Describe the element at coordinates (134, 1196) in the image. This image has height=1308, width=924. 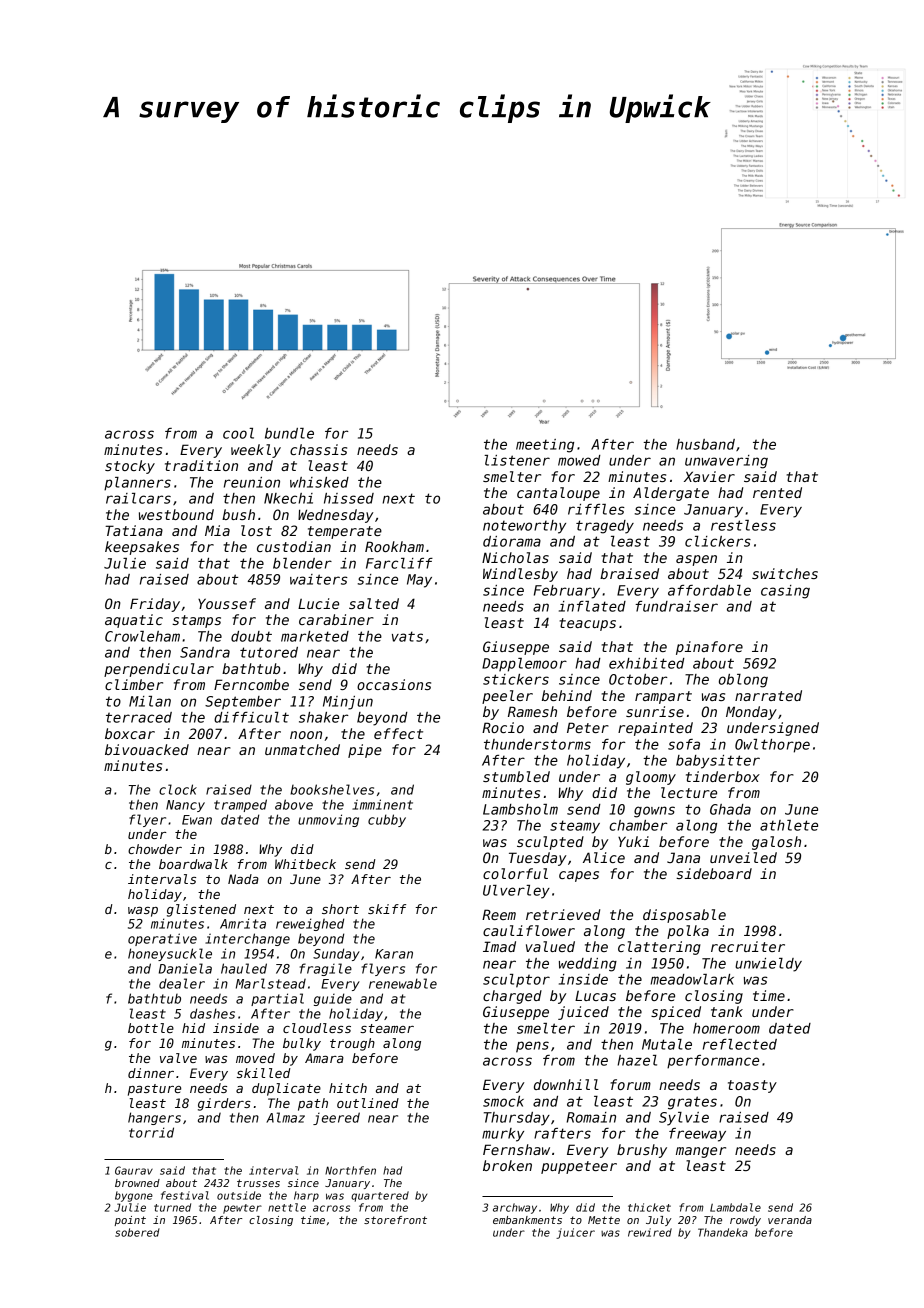
I see `bygone` at that location.
